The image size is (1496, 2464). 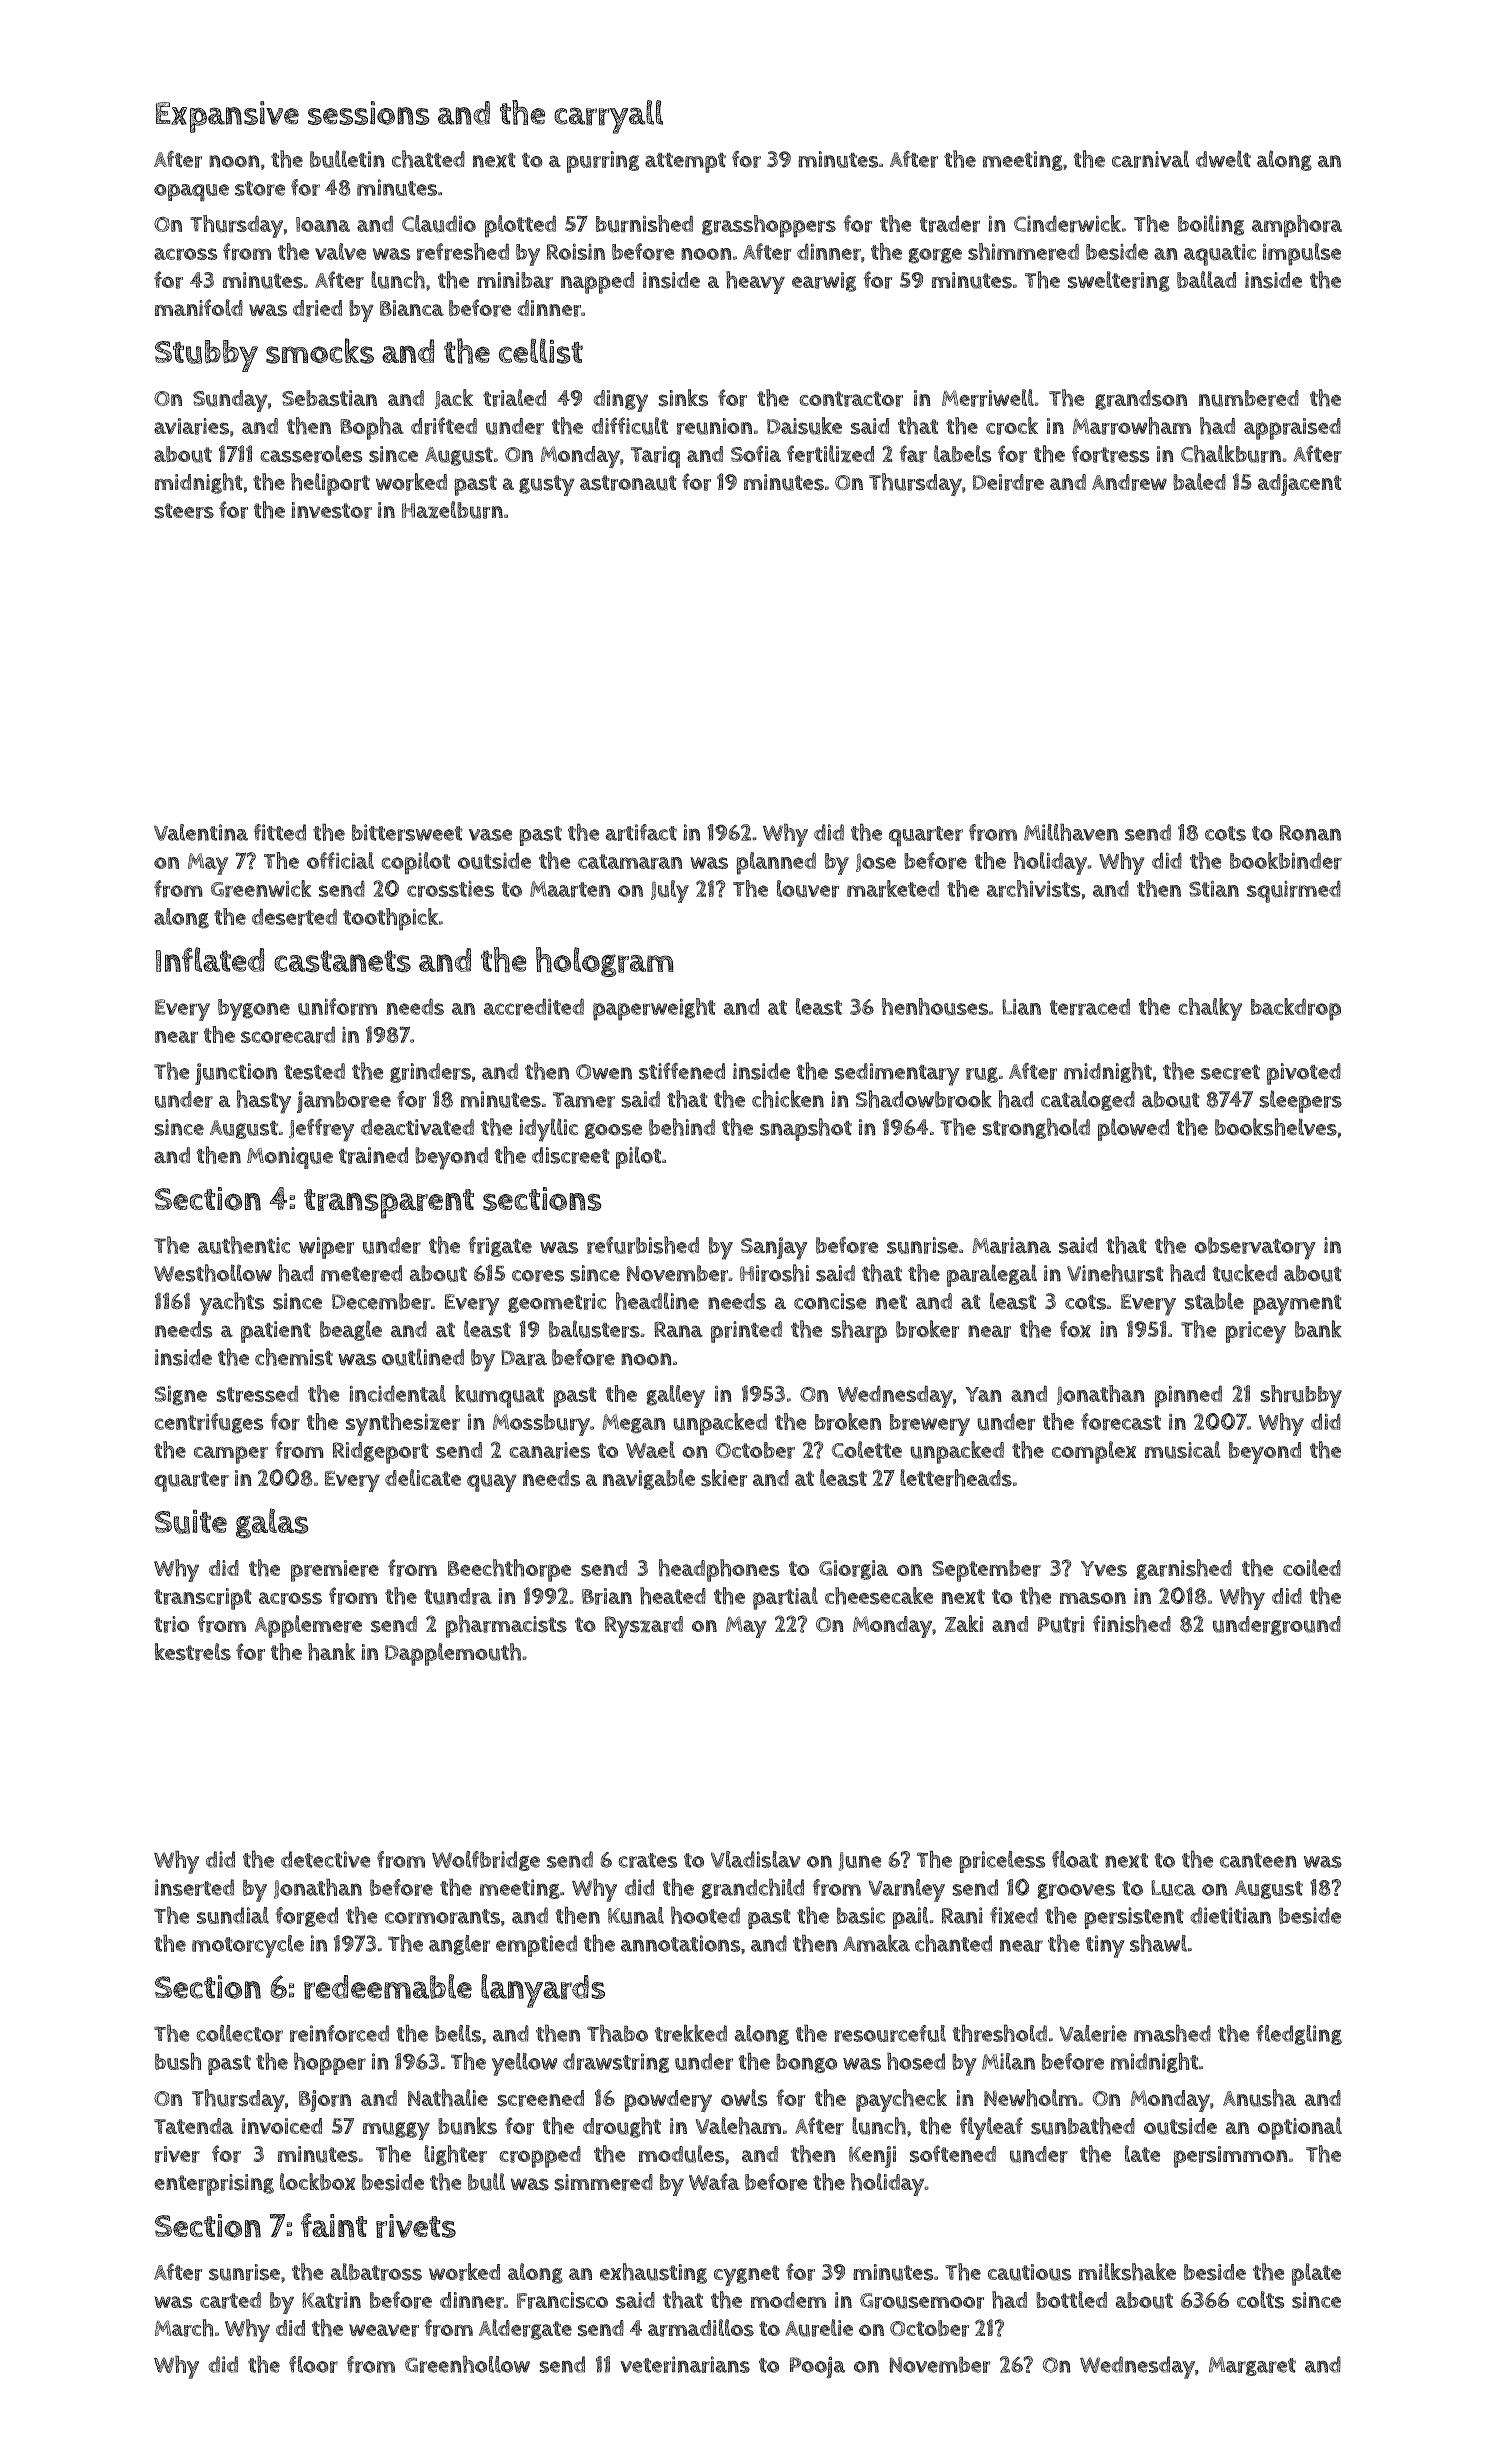 I want to click on Valerie, so click(x=1093, y=2033).
